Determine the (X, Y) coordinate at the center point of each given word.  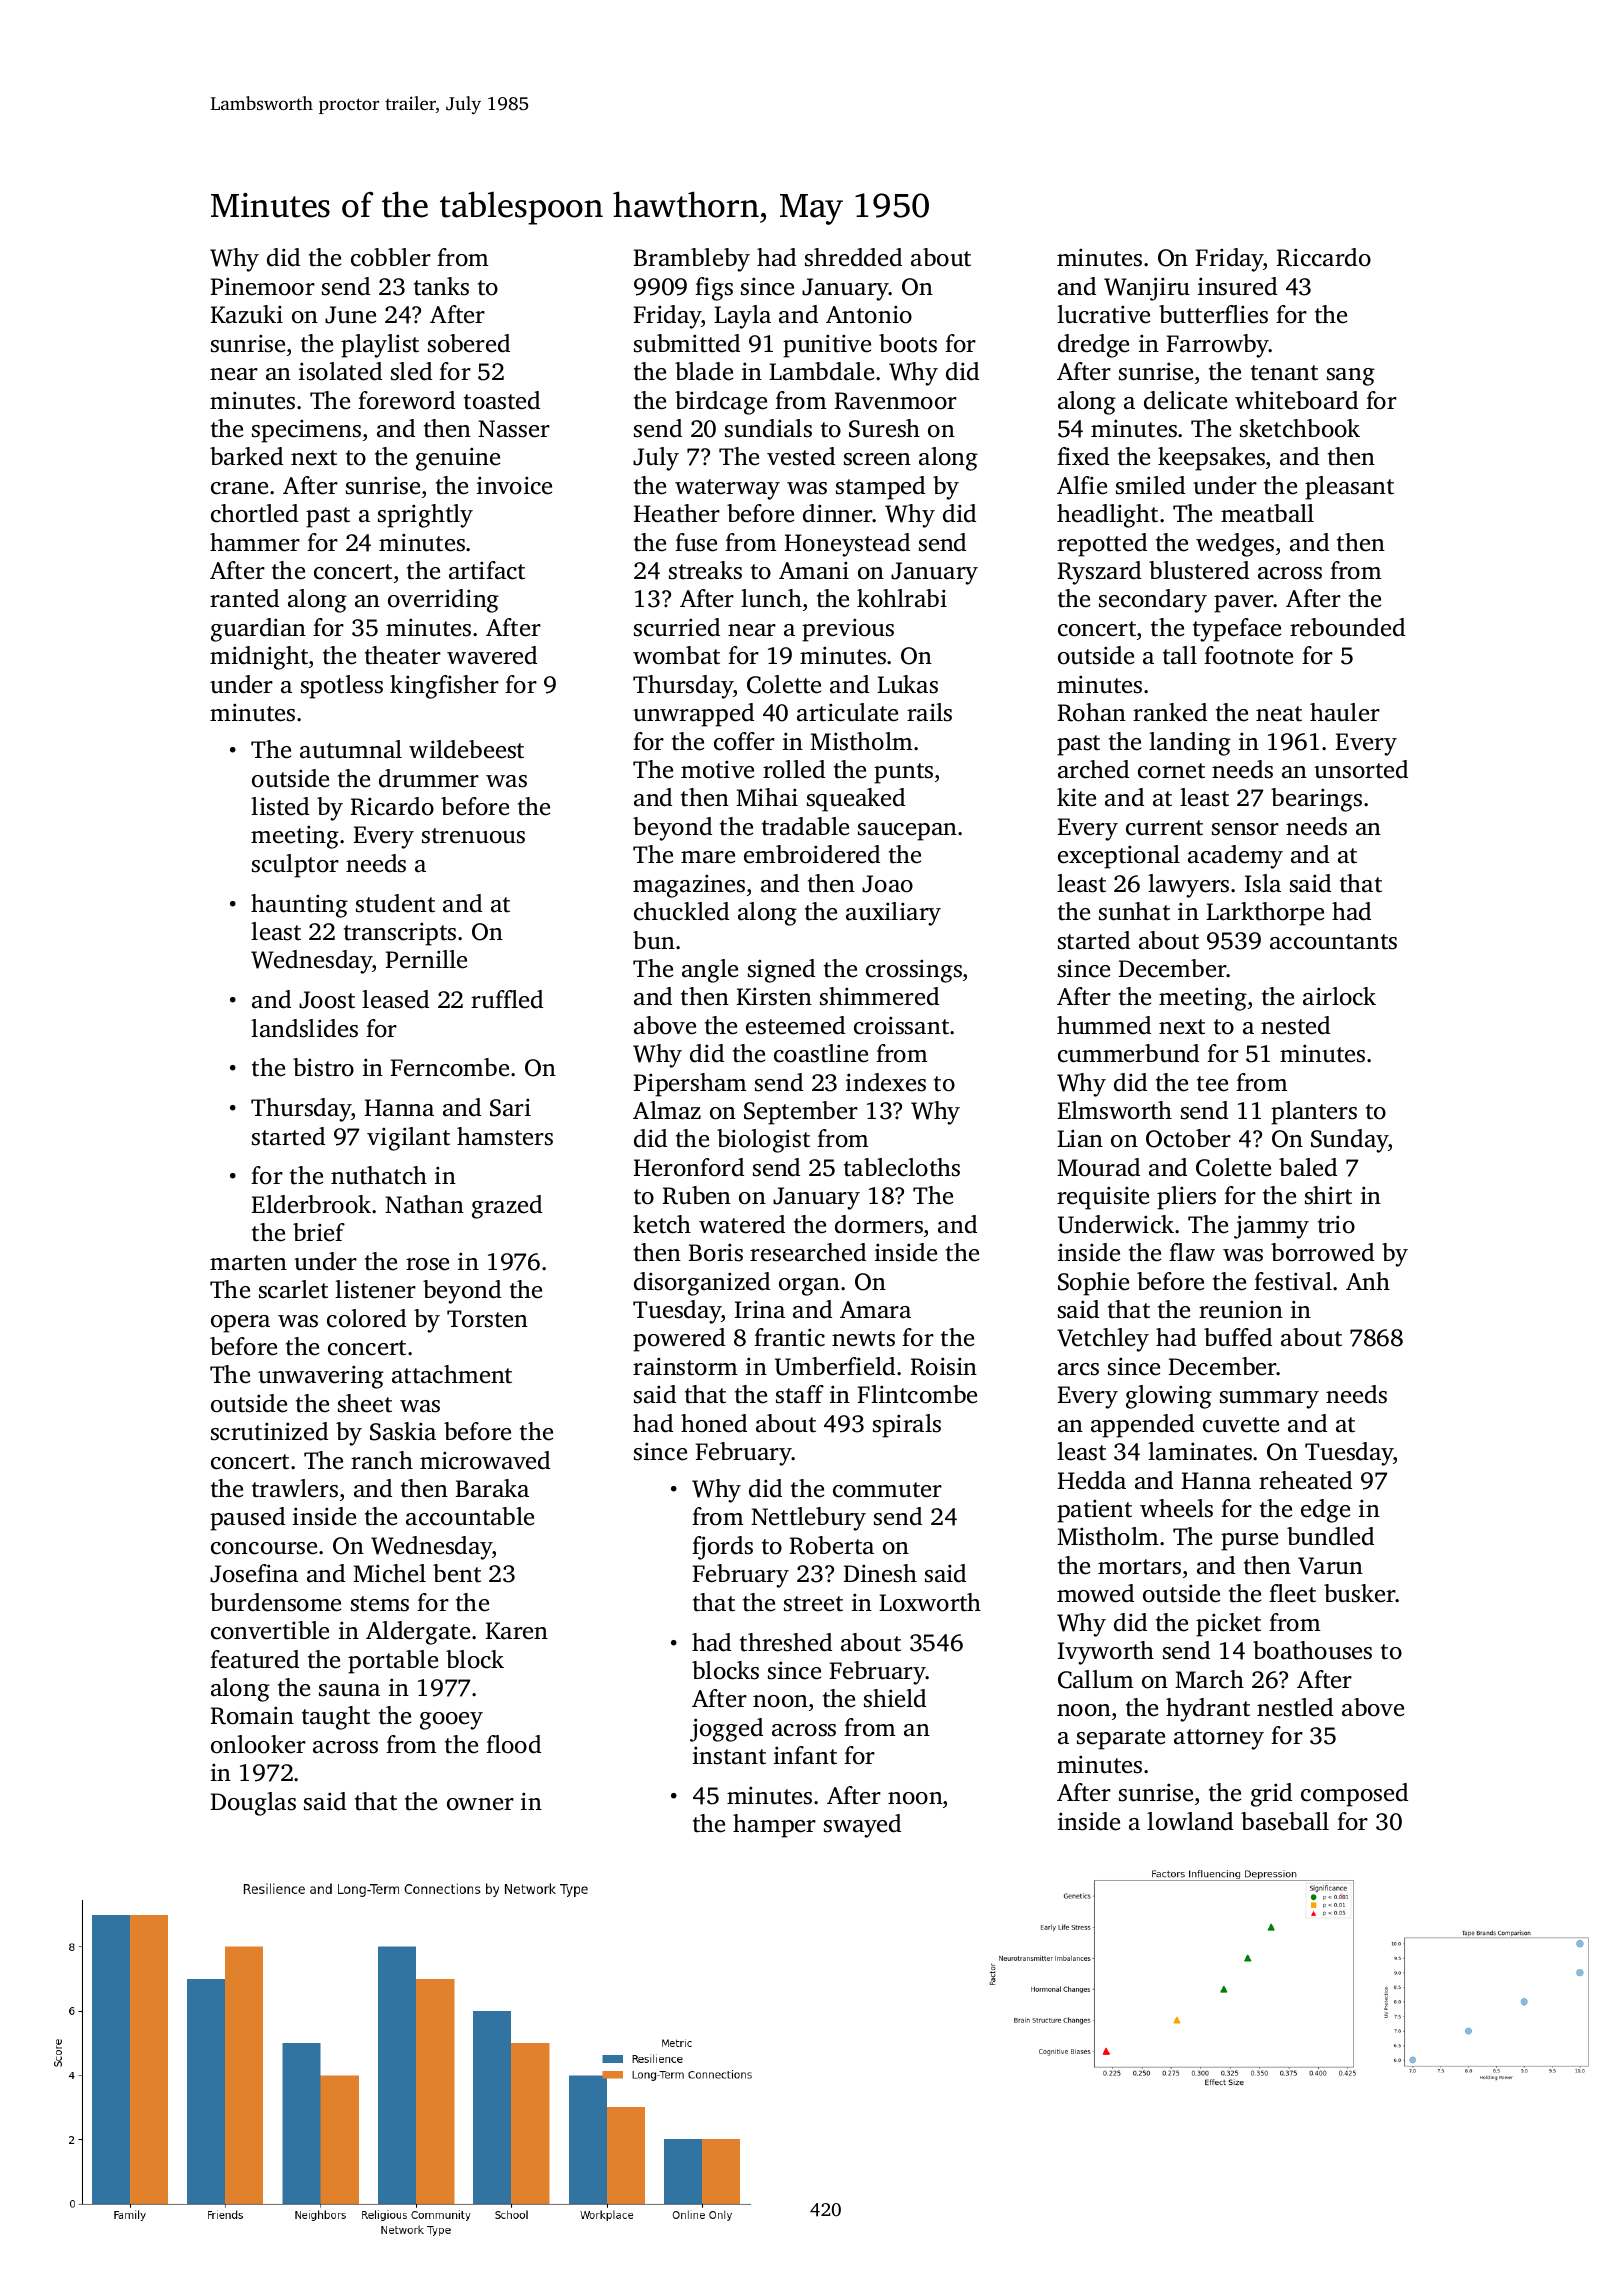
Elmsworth (1115, 1110)
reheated (1305, 1480)
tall (1180, 655)
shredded (853, 257)
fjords (722, 1548)
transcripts (400, 934)
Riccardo (1324, 257)
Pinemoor (263, 286)
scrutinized (269, 1431)
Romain (252, 1715)
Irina (760, 1309)
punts (903, 773)
